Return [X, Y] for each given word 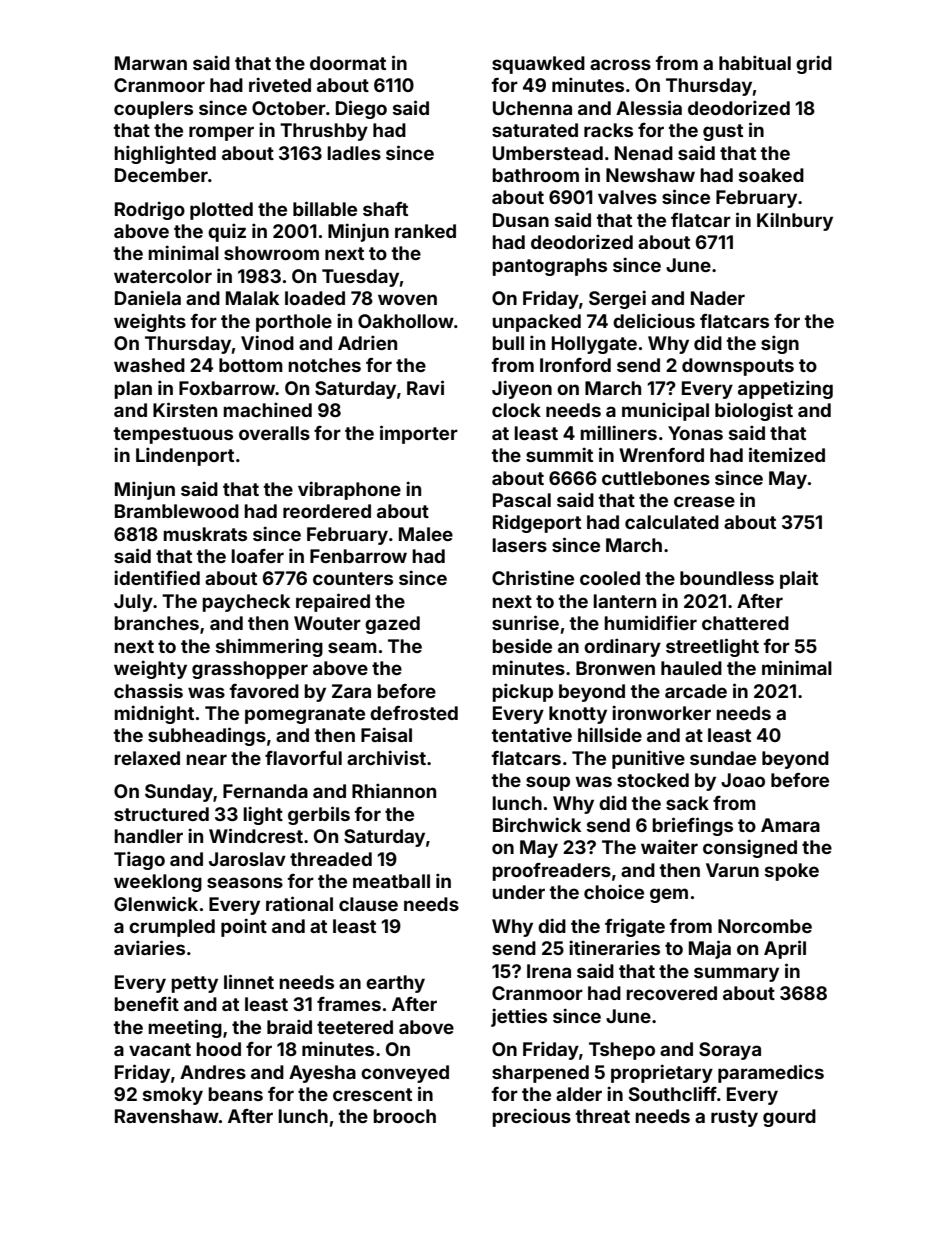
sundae [723, 758]
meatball [391, 881]
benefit [146, 1003]
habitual [755, 62]
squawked [538, 65]
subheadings [207, 736]
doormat [348, 63]
